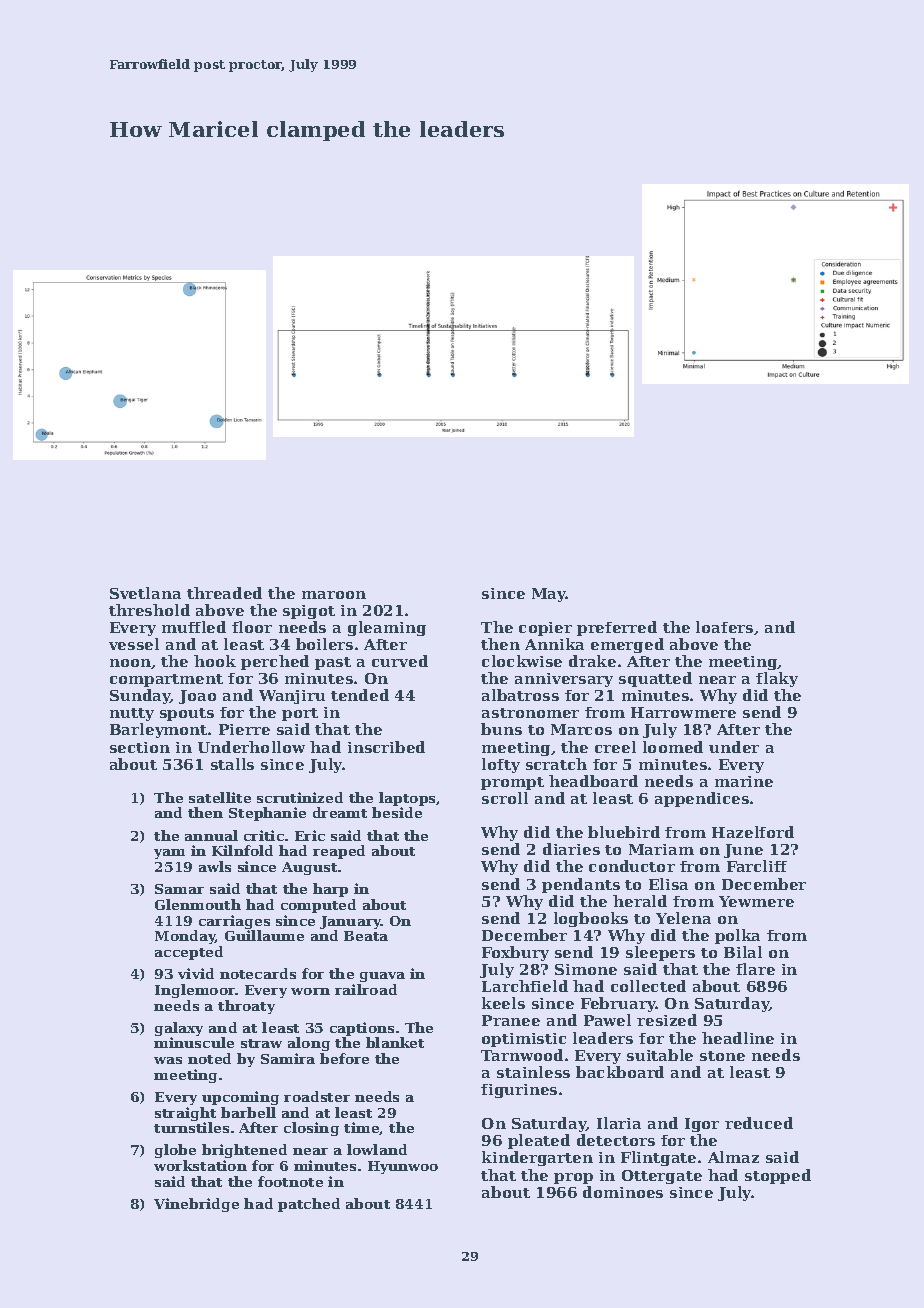 The image size is (924, 1308). Describe the element at coordinates (175, 1151) in the screenshot. I see `globe` at that location.
